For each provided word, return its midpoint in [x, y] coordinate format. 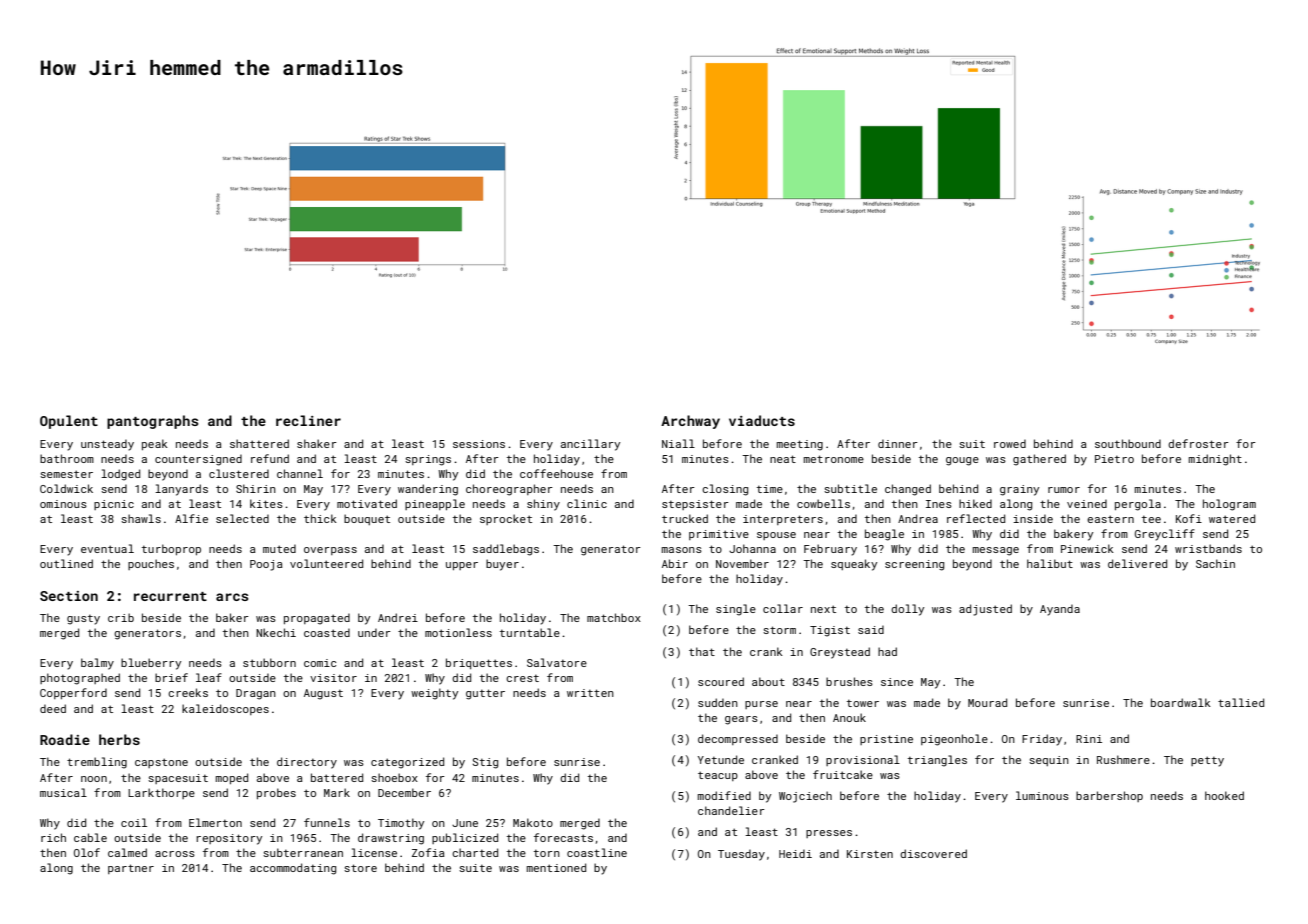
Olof [87, 852]
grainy [1019, 490]
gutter [485, 694]
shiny [543, 505]
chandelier [731, 810]
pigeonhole [954, 740]
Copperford [73, 693]
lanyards [181, 490]
